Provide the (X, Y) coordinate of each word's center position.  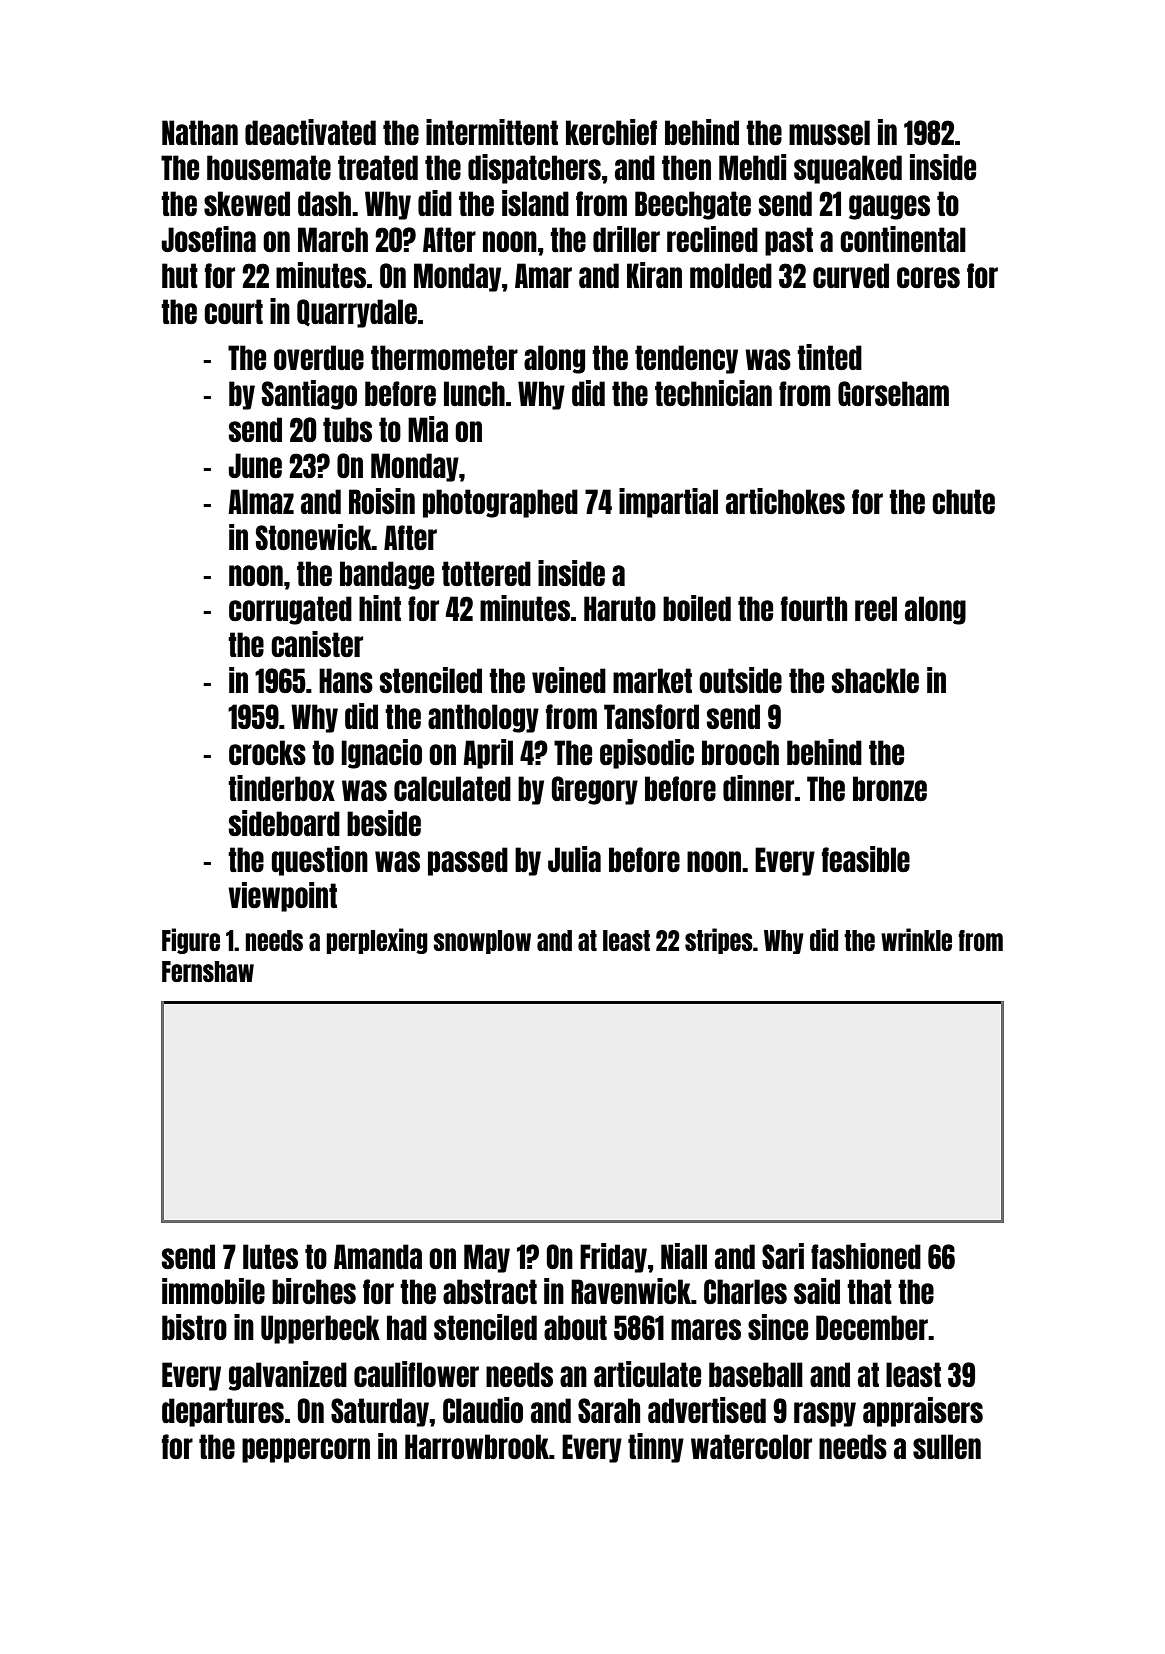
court (233, 311)
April (488, 754)
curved (851, 275)
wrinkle (916, 939)
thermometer (444, 357)
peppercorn (306, 1450)
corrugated (290, 610)
